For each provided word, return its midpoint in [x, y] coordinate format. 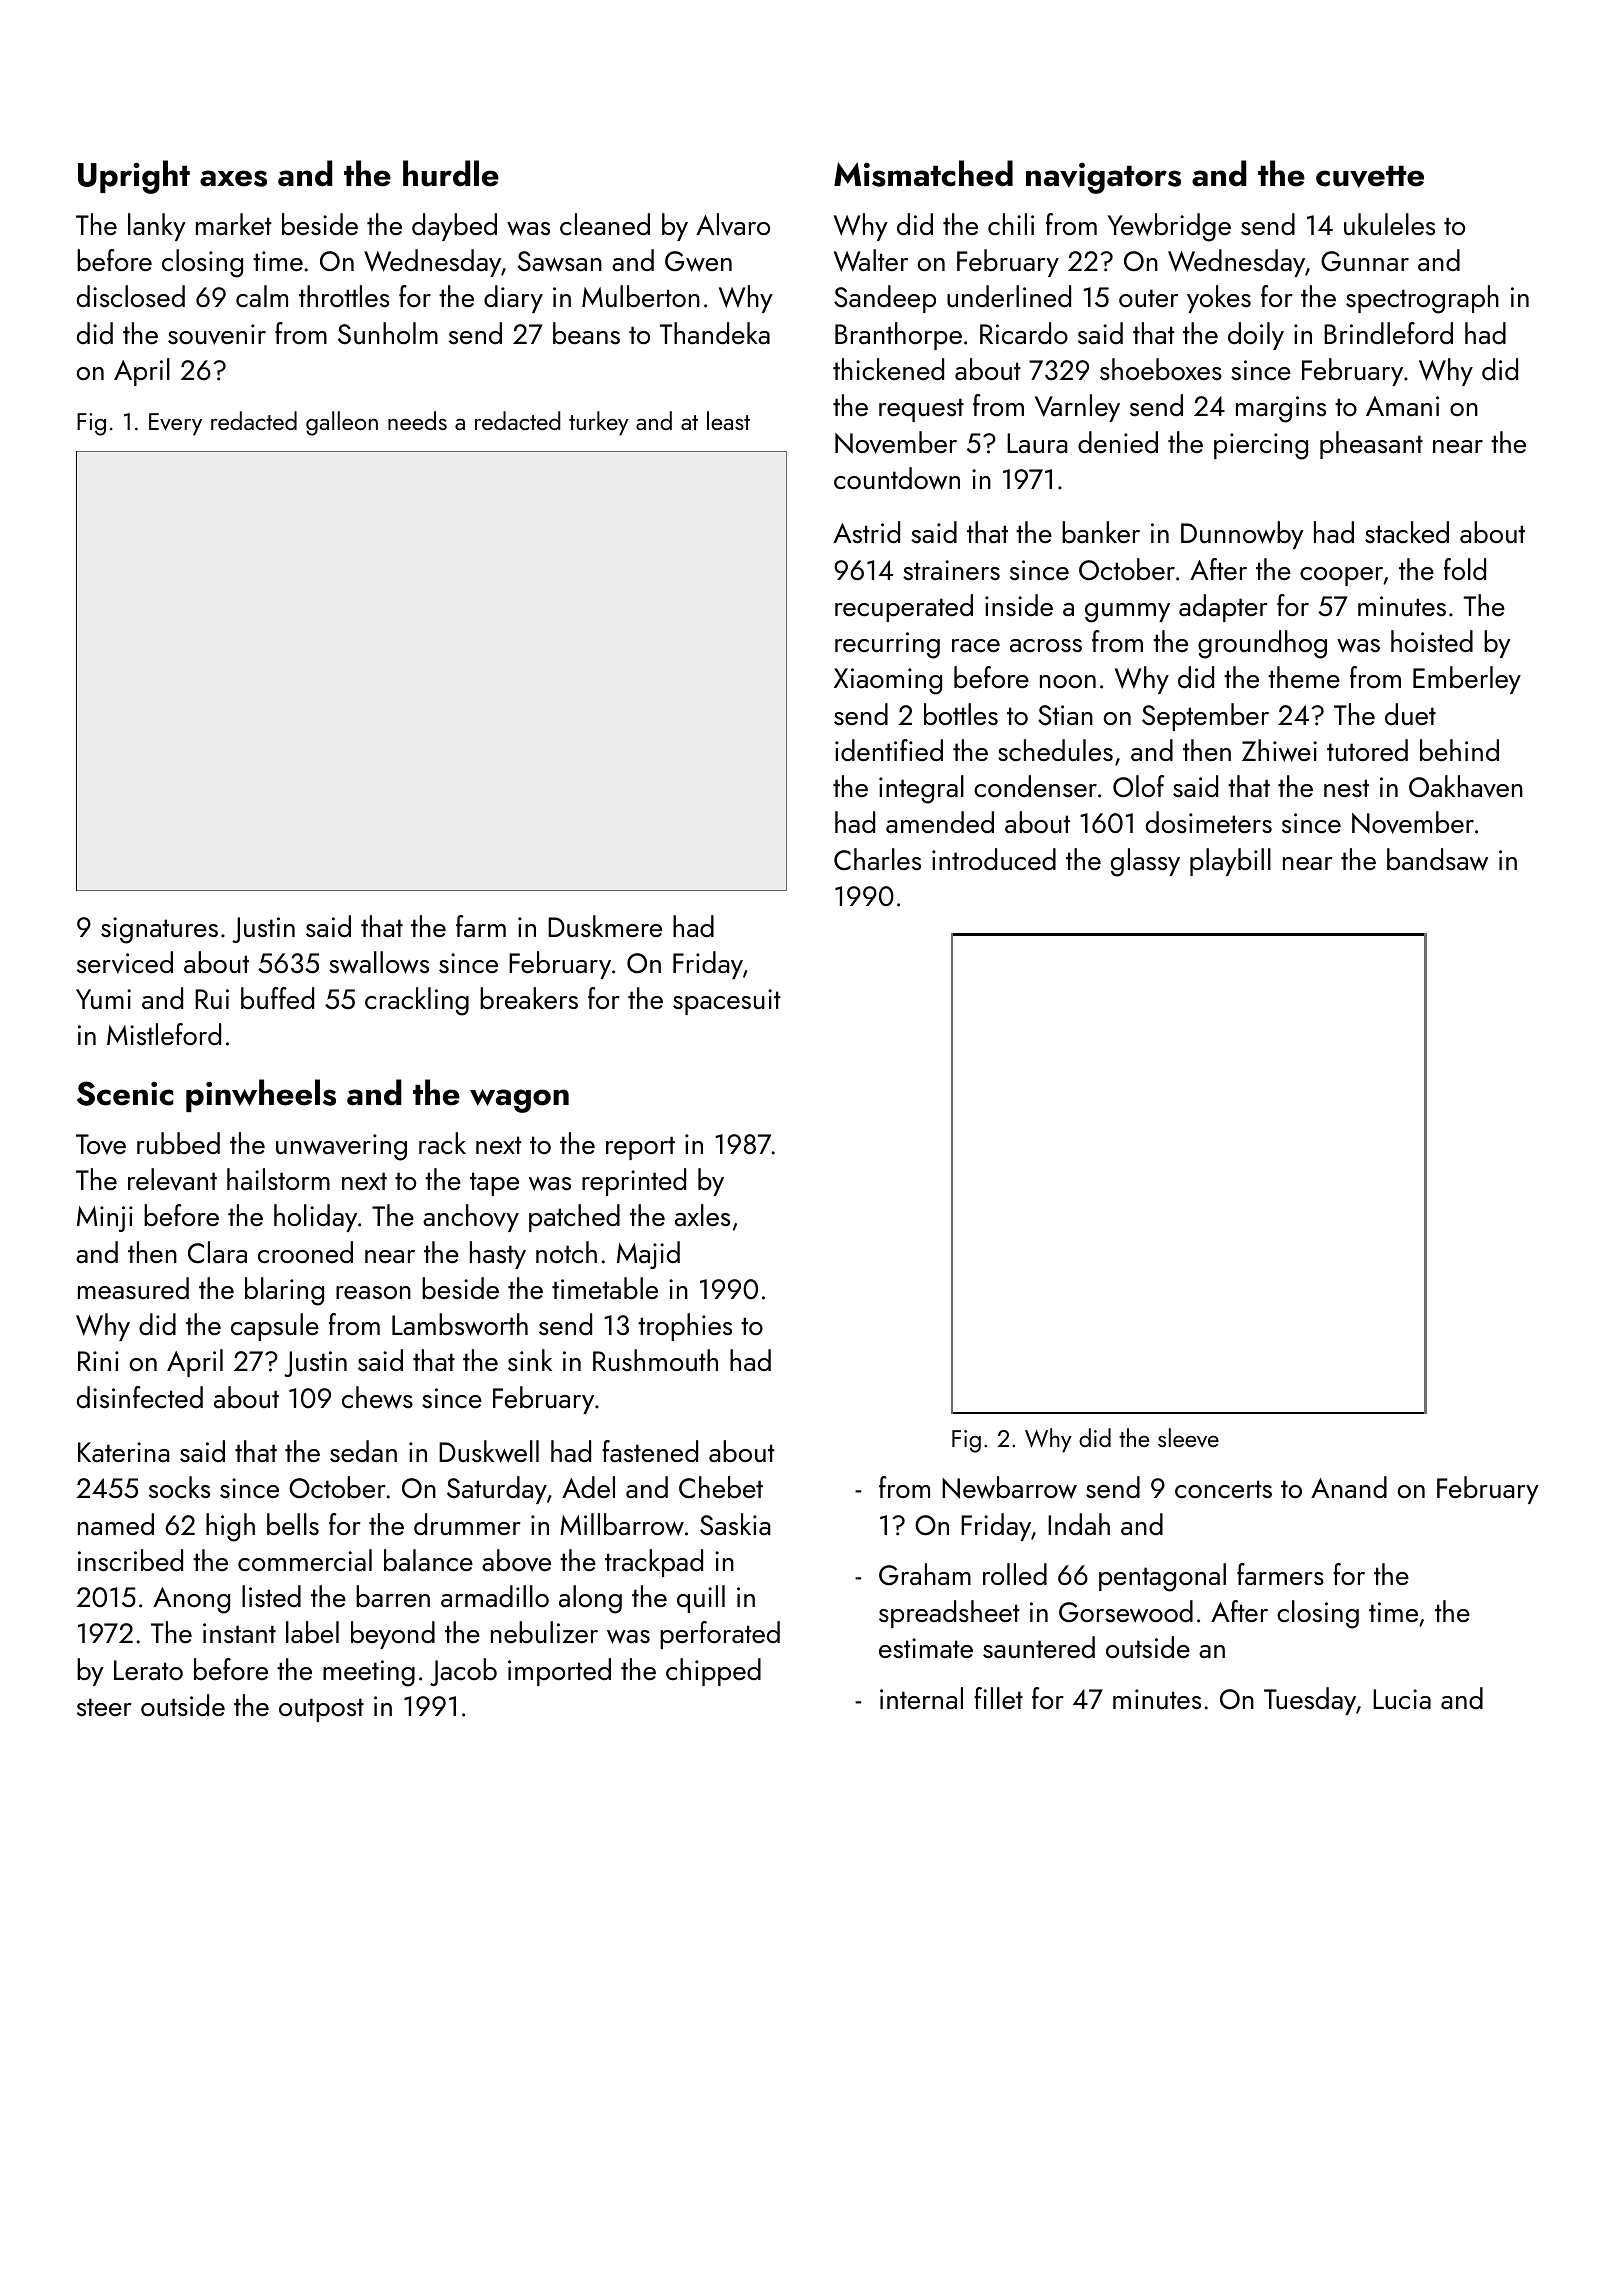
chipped [713, 1672]
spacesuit [727, 1002]
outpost [321, 1710]
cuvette [1370, 177]
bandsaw [1437, 859]
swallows [379, 962]
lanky [157, 227]
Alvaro [733, 224]
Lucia [1402, 1699]
